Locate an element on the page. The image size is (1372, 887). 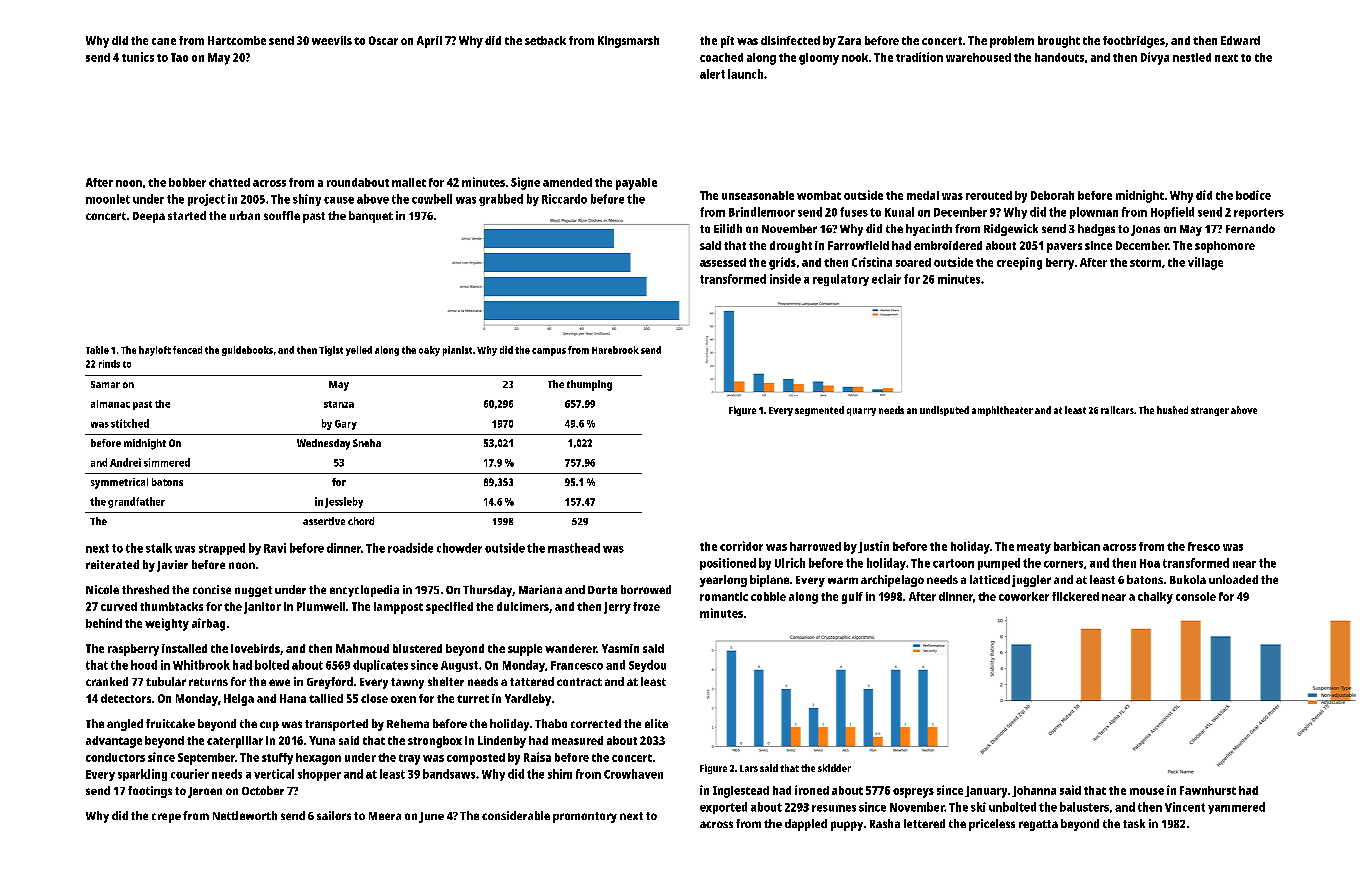
crepe is located at coordinates (166, 818).
